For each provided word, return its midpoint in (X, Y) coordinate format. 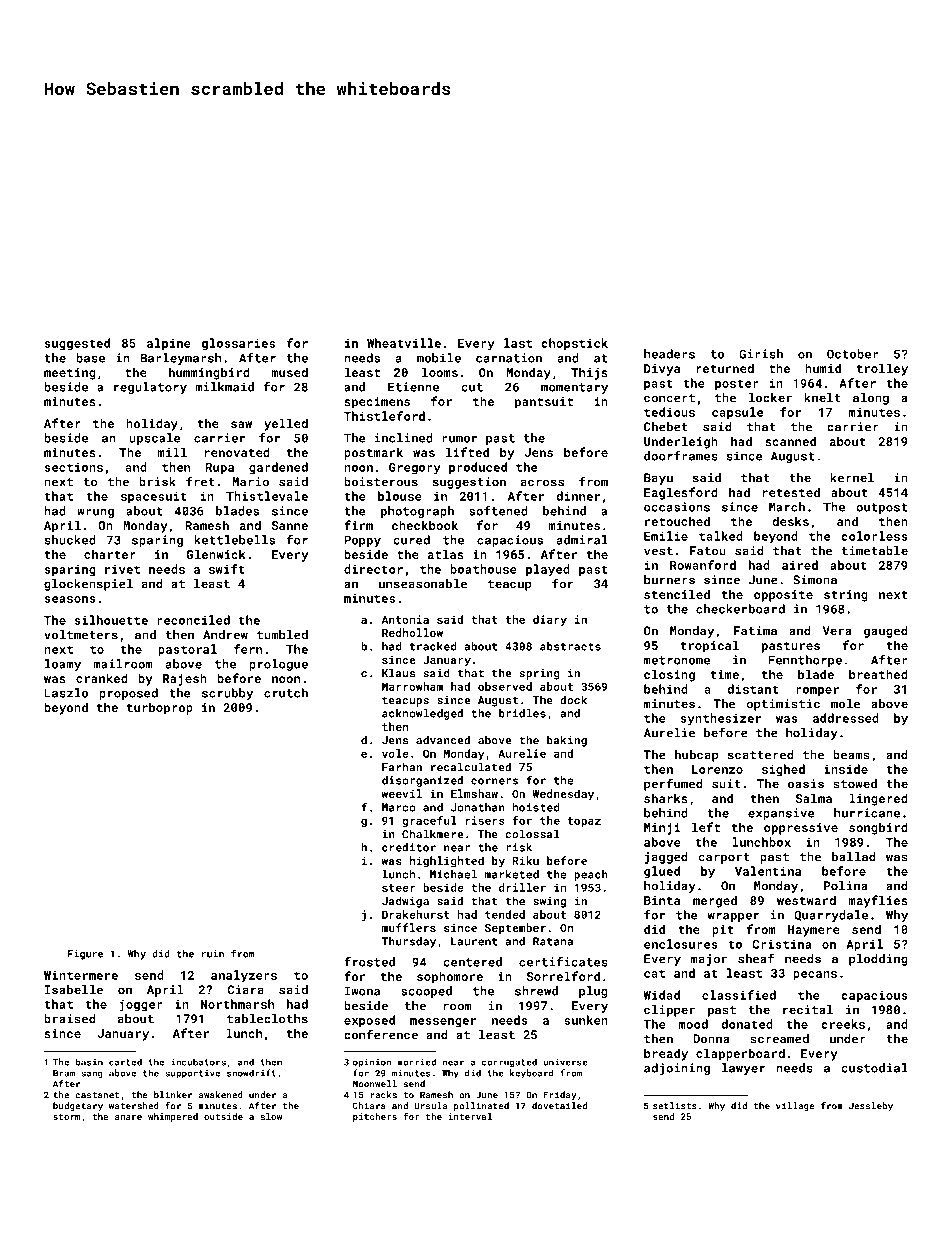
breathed (878, 674)
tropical (709, 646)
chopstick (574, 344)
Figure (85, 955)
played (548, 570)
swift (227, 569)
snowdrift (251, 1073)
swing (549, 902)
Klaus (398, 673)
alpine (169, 344)
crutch (286, 693)
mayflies (878, 901)
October (853, 354)
